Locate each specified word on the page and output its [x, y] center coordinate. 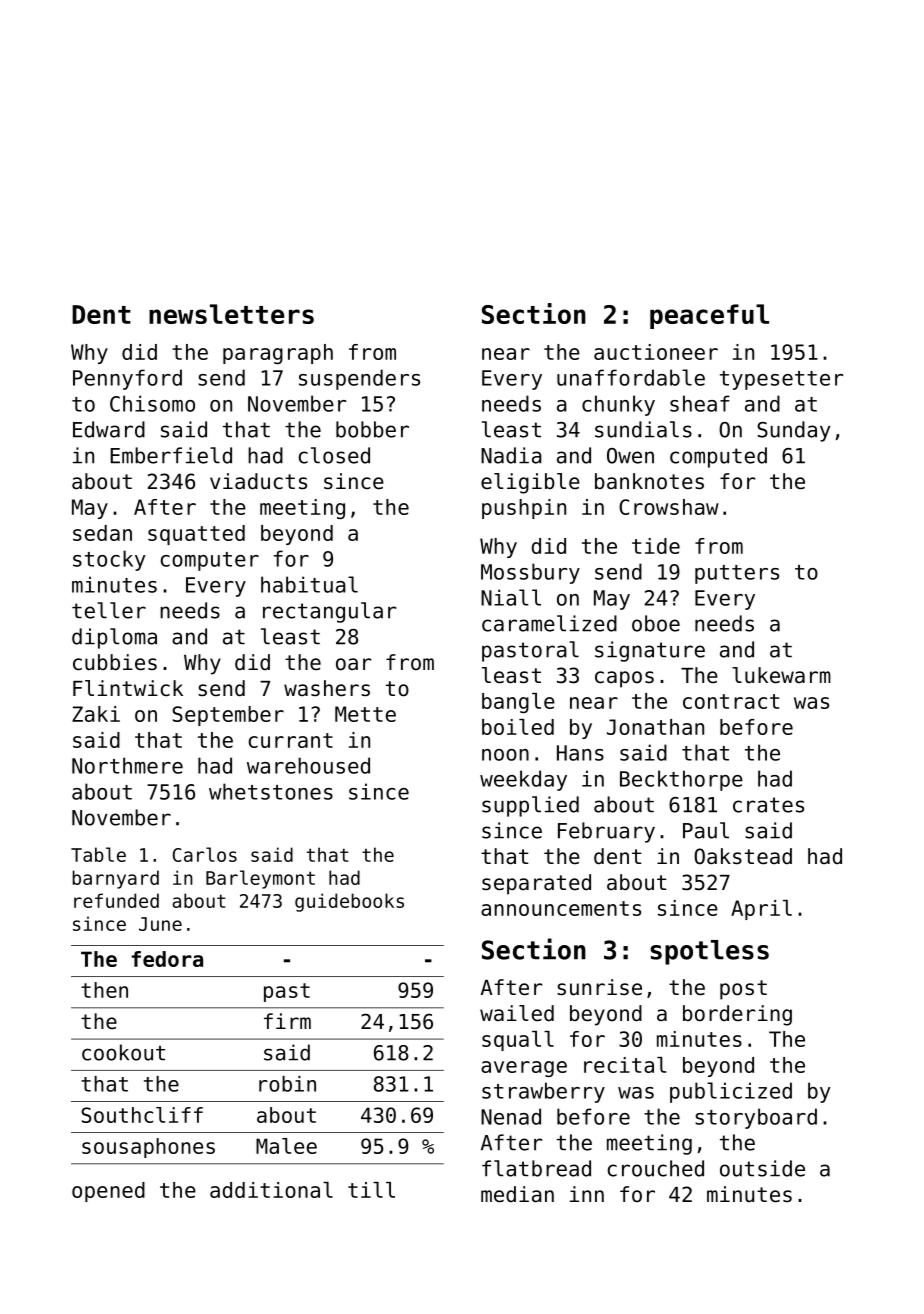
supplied [530, 806]
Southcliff [142, 1115]
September [228, 716]
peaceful [709, 316]
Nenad [511, 1116]
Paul [706, 830]
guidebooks [349, 902]
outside [762, 1168]
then [104, 990]
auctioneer [656, 352]
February [606, 832]
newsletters [231, 314]
